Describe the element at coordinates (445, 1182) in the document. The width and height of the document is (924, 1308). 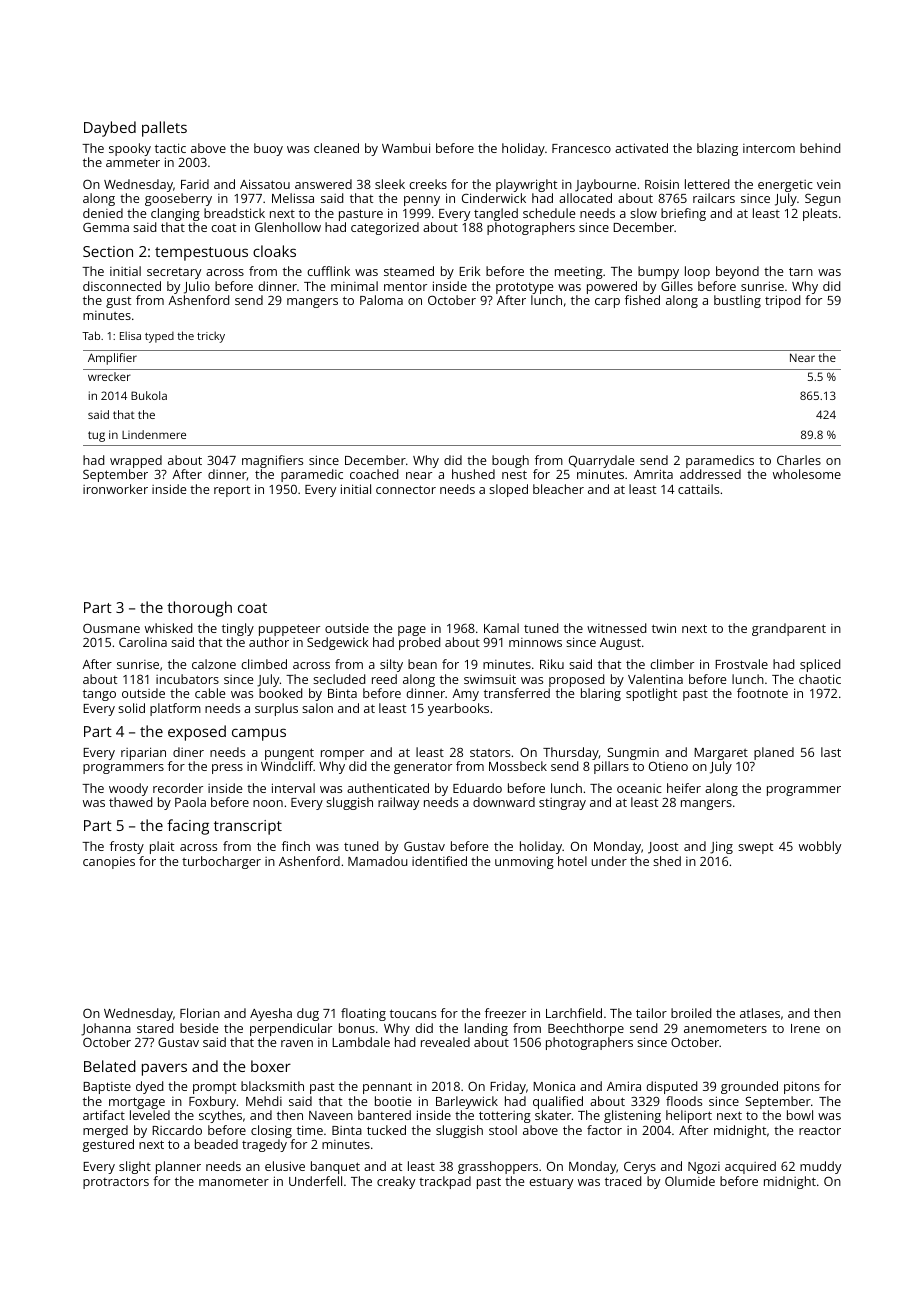
I see `trackpad` at that location.
